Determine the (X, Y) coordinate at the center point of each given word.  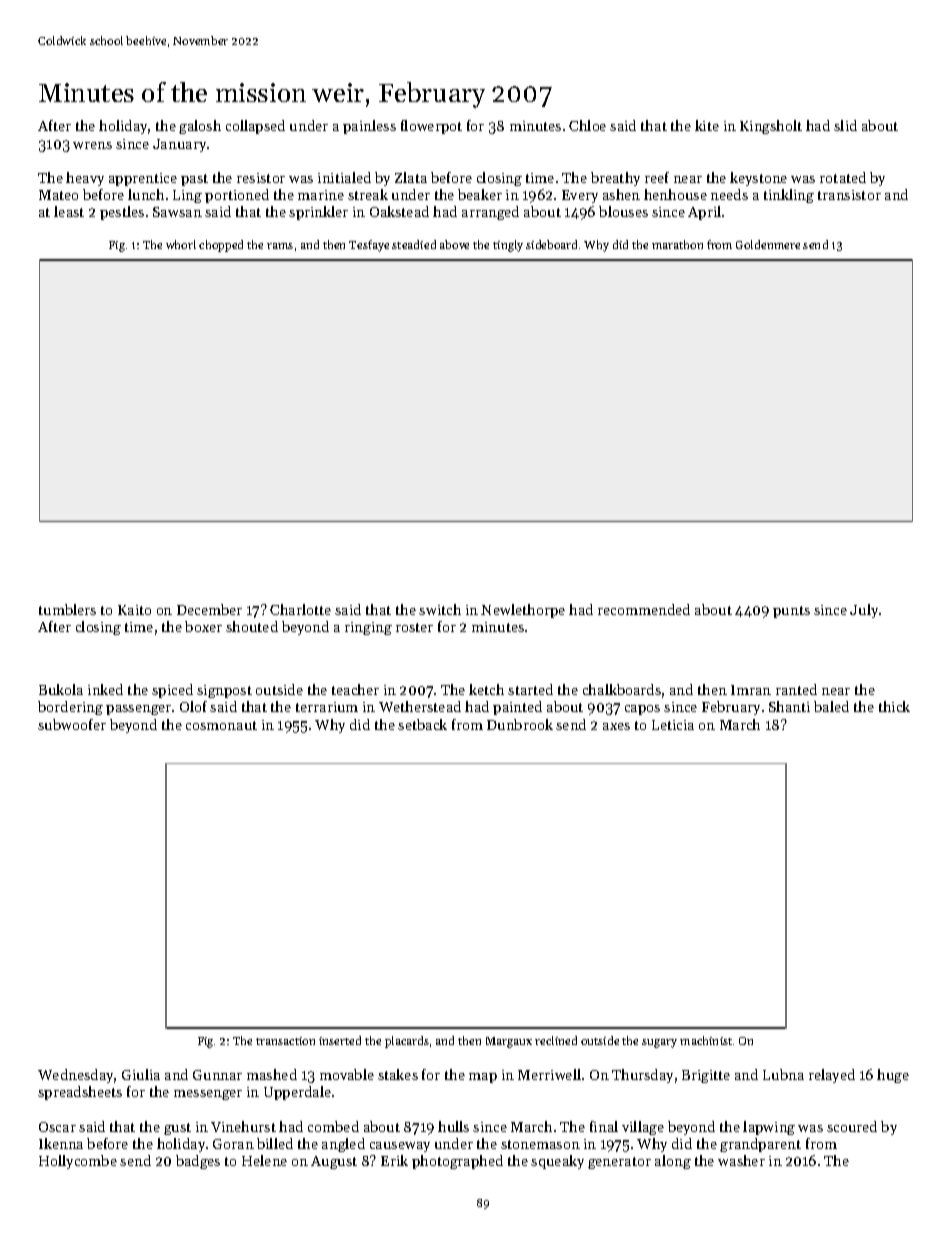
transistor (849, 195)
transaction (285, 1041)
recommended (644, 609)
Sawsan (177, 212)
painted (517, 708)
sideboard (551, 244)
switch (440, 609)
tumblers (67, 609)
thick (894, 706)
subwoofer (72, 724)
